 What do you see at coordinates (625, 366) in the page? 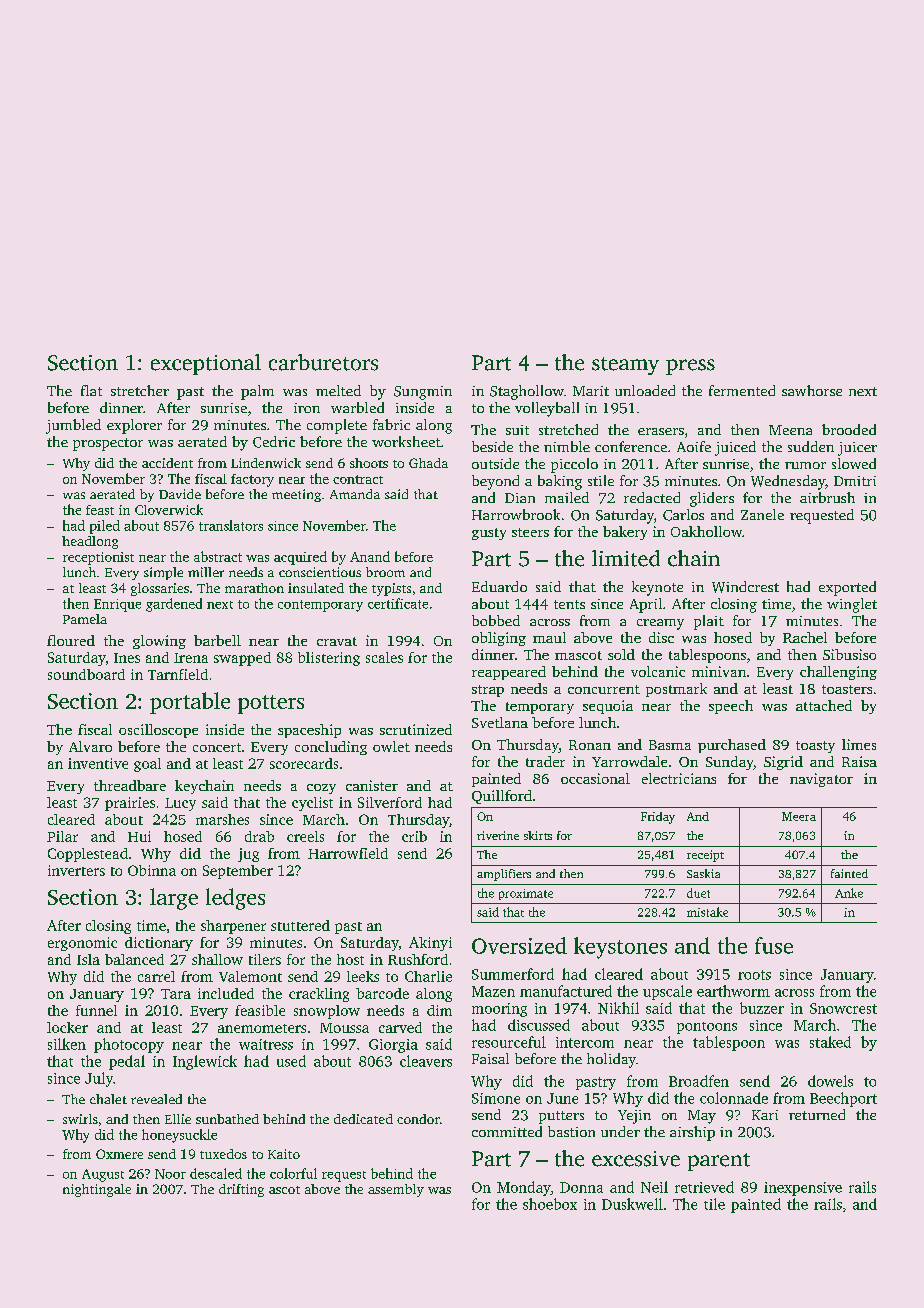
I see `steamy` at bounding box center [625, 366].
